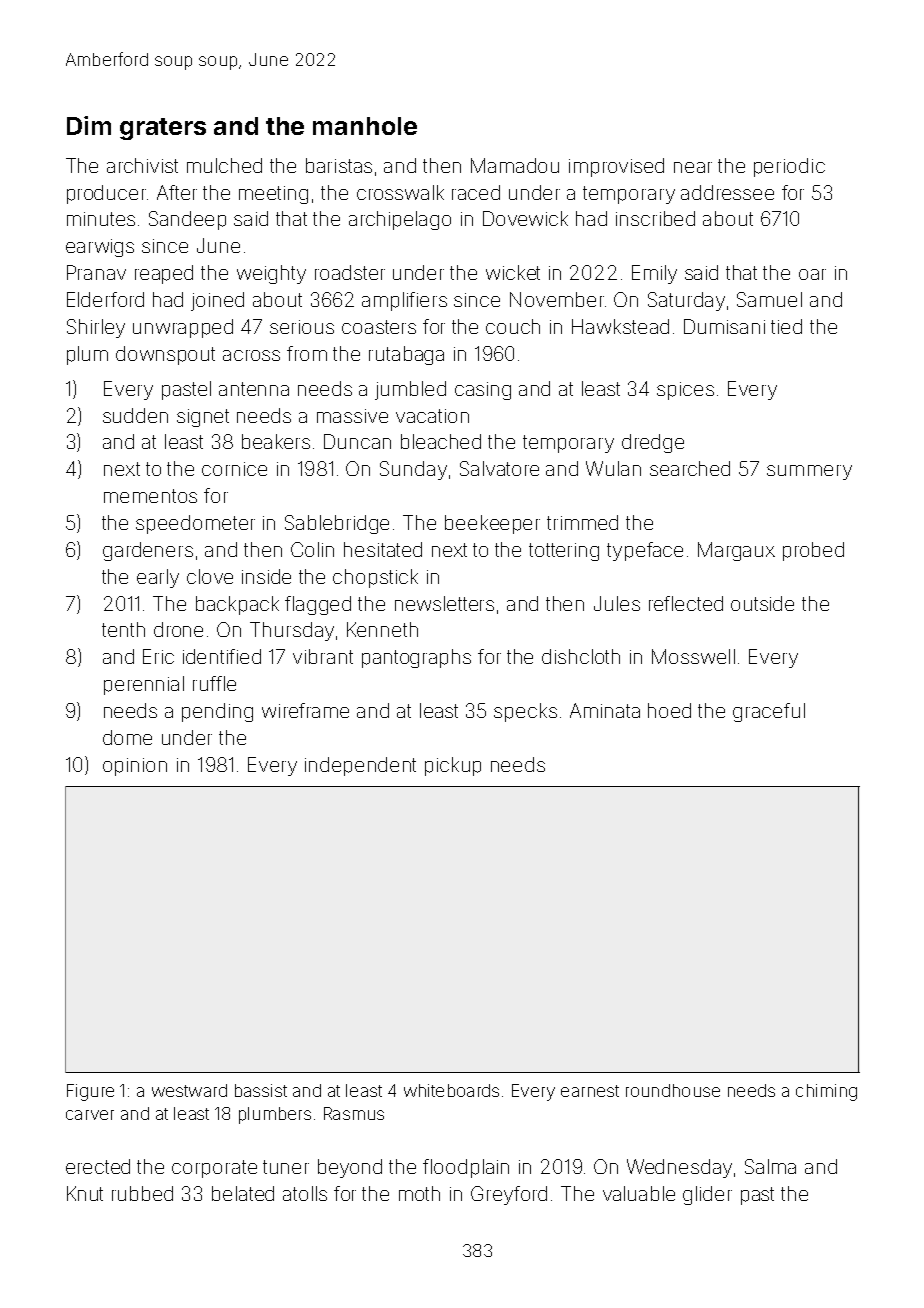 This screenshot has height=1308, width=924. What do you see at coordinates (620, 326) in the screenshot?
I see `Hawkstead` at bounding box center [620, 326].
